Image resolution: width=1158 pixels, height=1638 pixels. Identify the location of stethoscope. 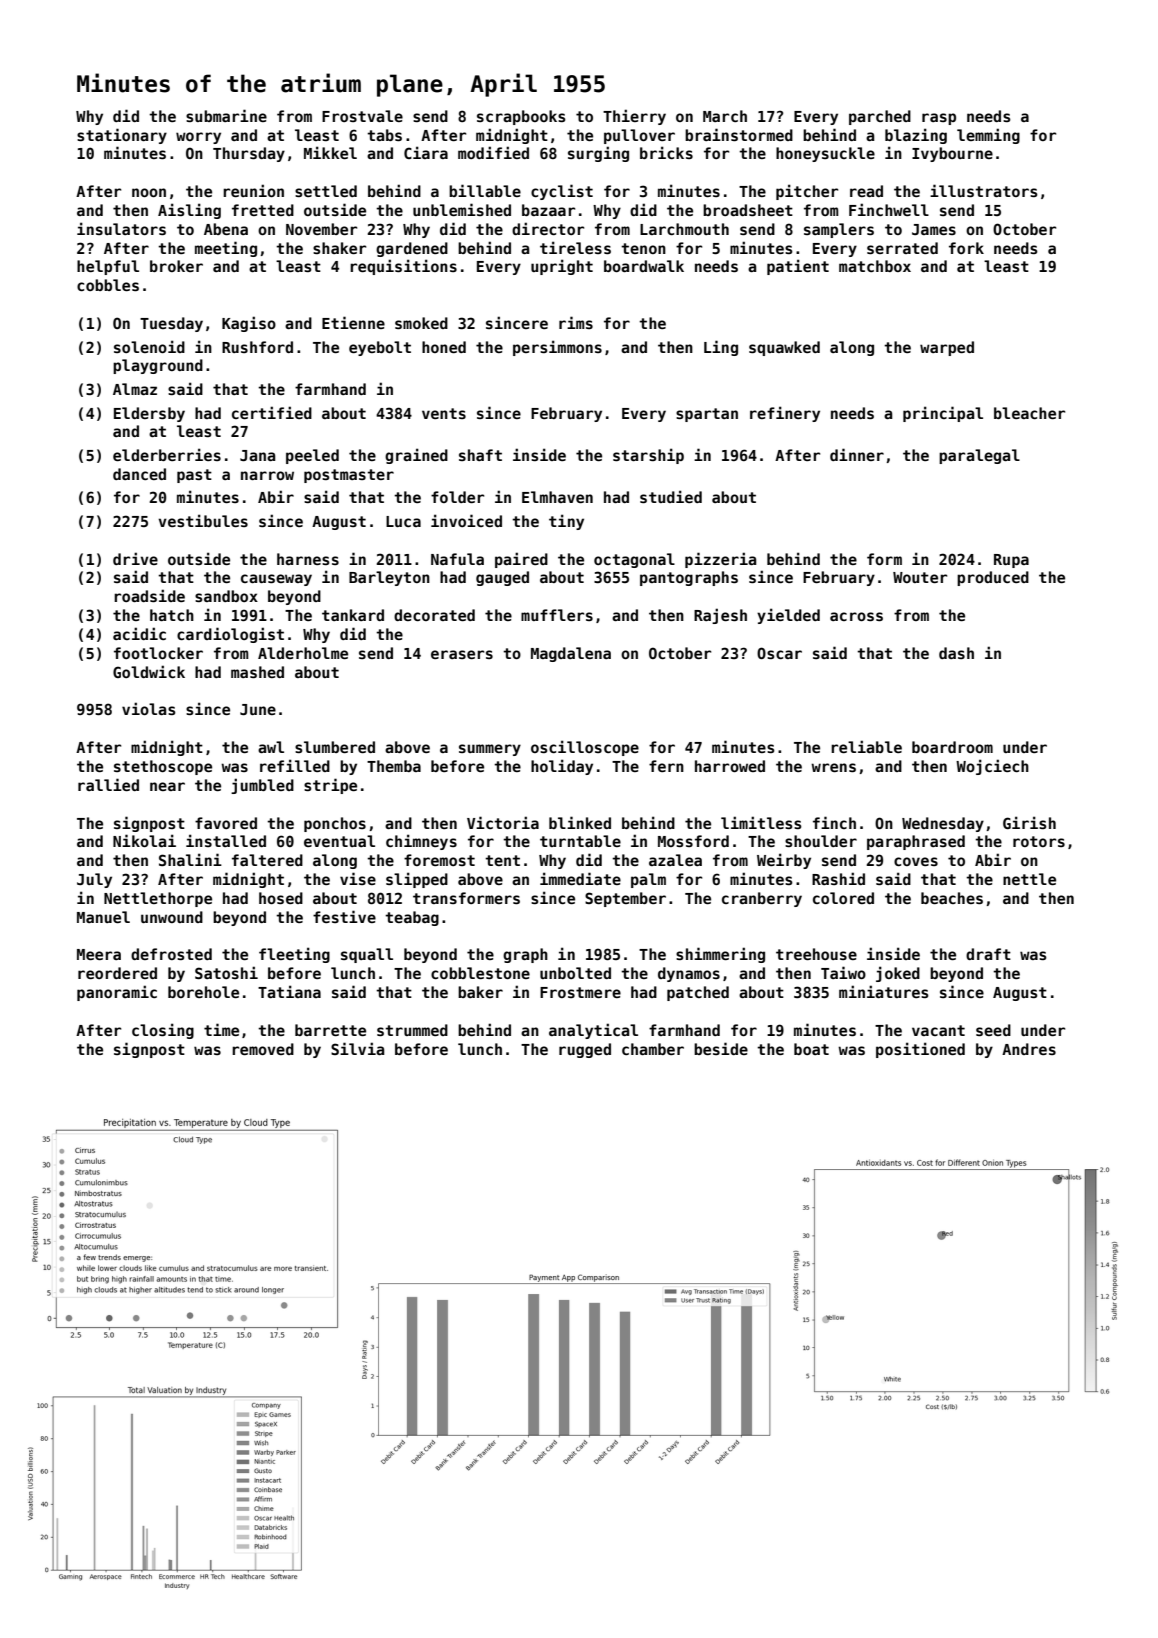
(163, 767).
